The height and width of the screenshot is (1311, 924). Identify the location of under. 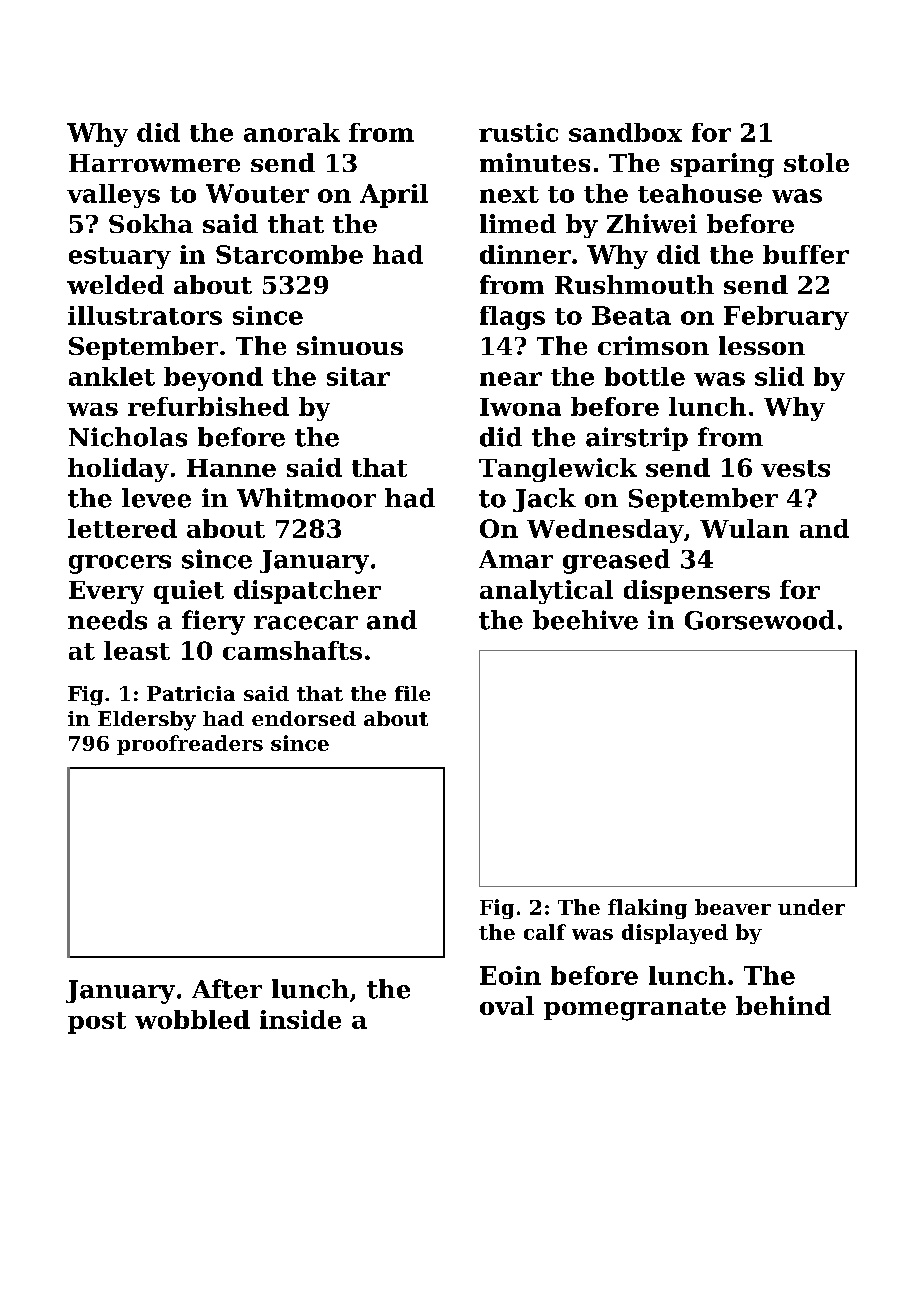
(811, 907).
